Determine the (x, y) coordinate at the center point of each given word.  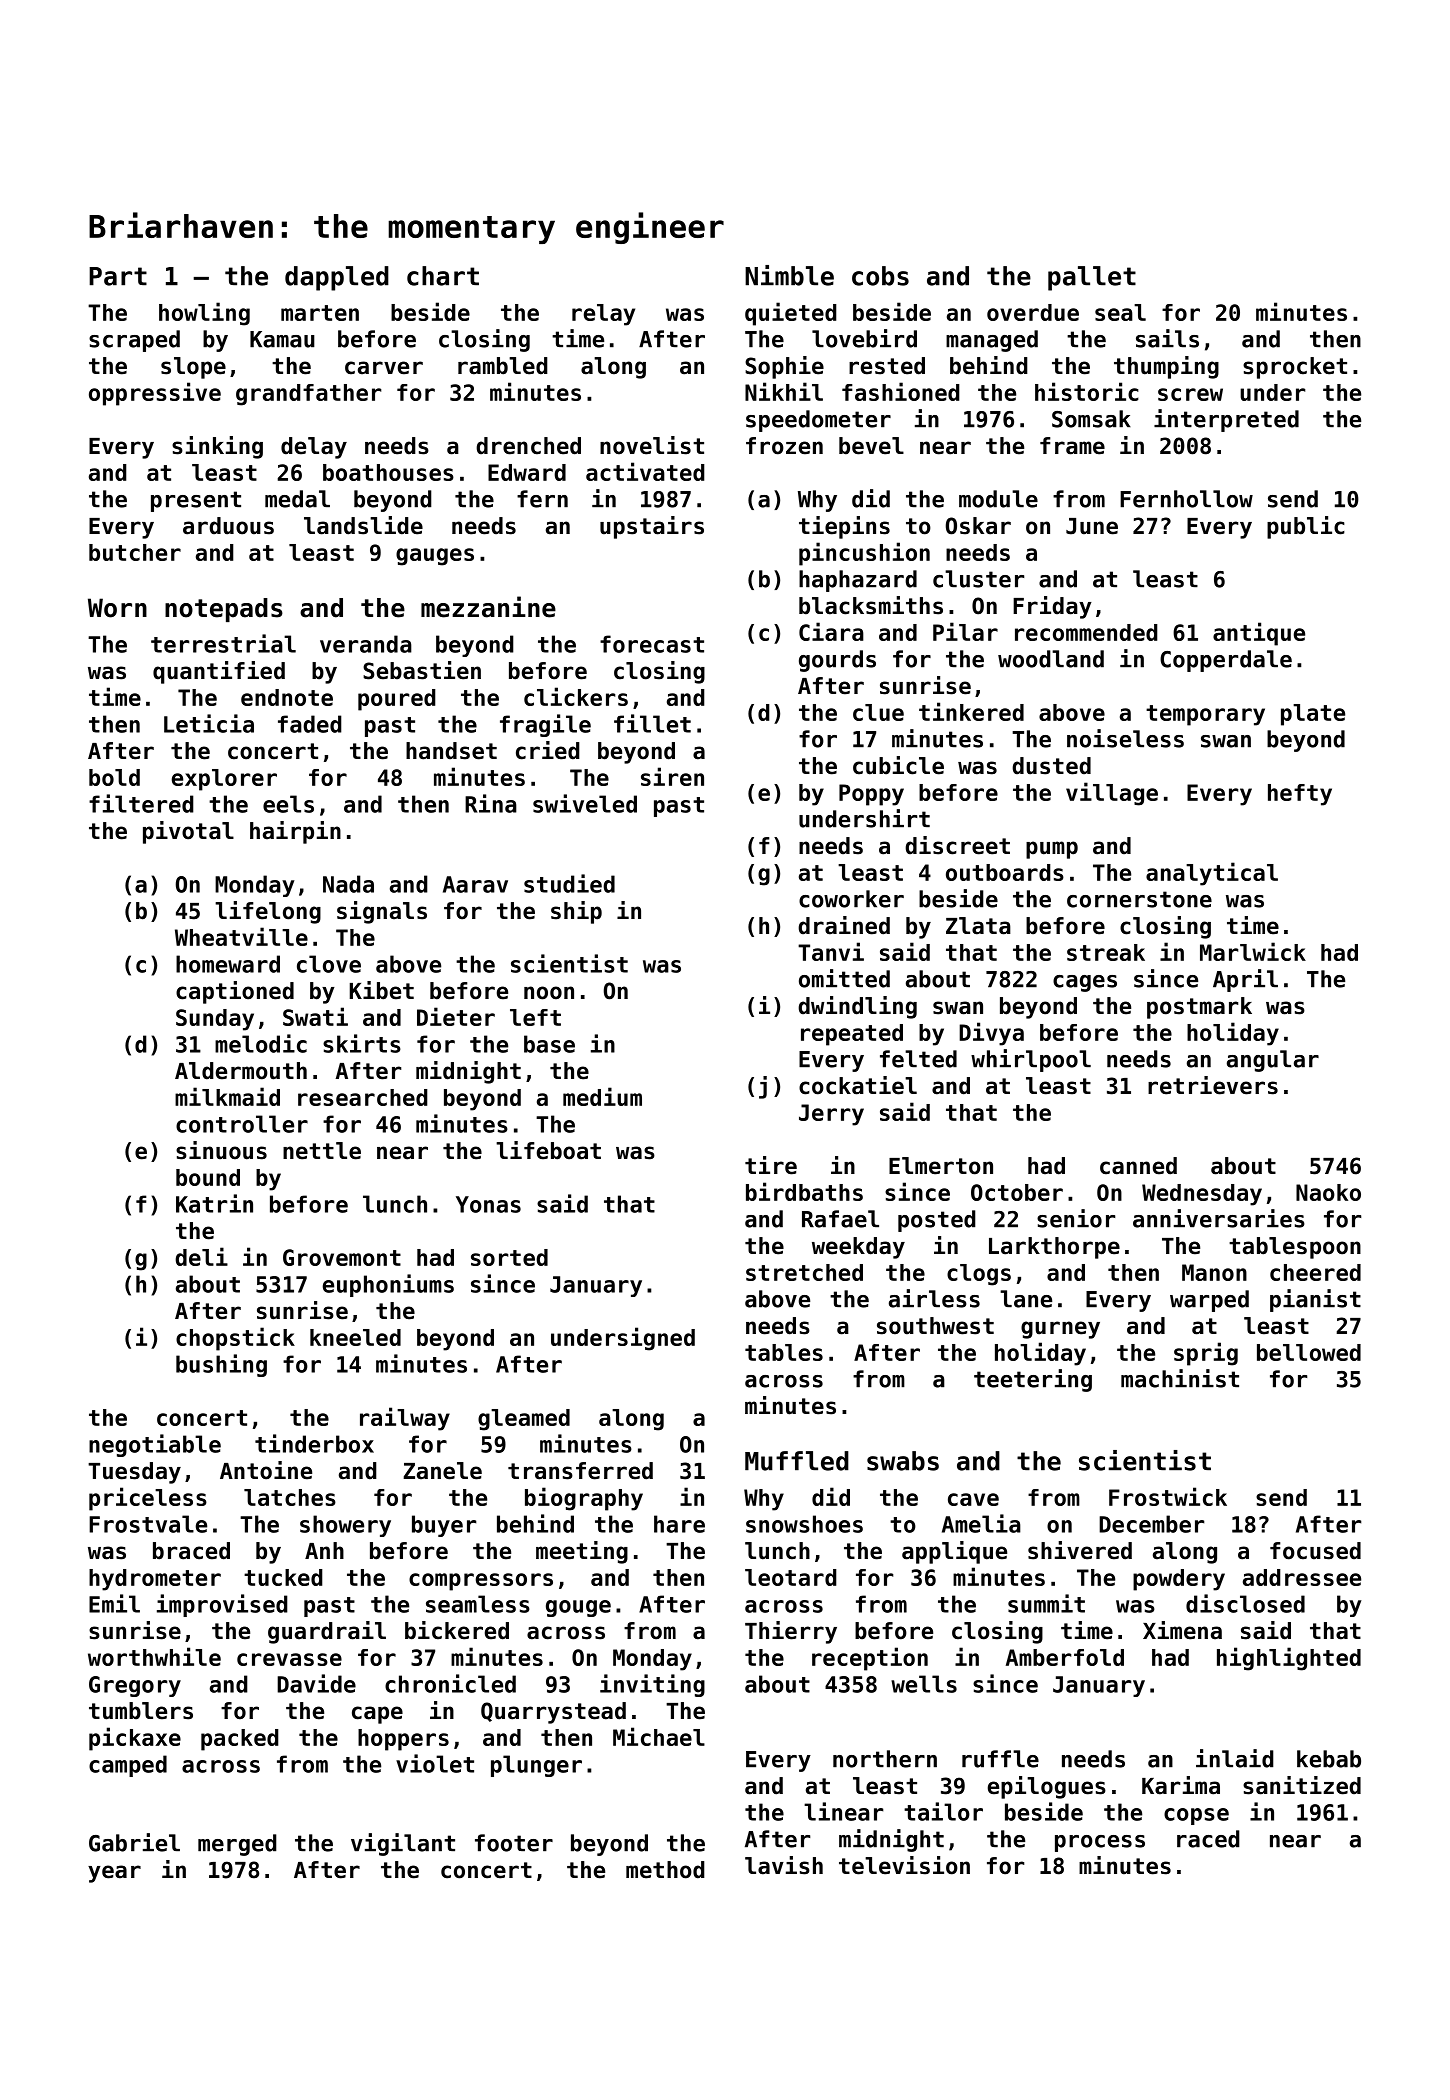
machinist (1180, 1378)
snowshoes (804, 1524)
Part (118, 276)
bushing (221, 1365)
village (1112, 794)
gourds (837, 661)
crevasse (289, 1659)
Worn (117, 608)
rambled (503, 366)
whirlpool (1031, 1060)
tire (771, 1165)
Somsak (1091, 419)
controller (242, 1124)
